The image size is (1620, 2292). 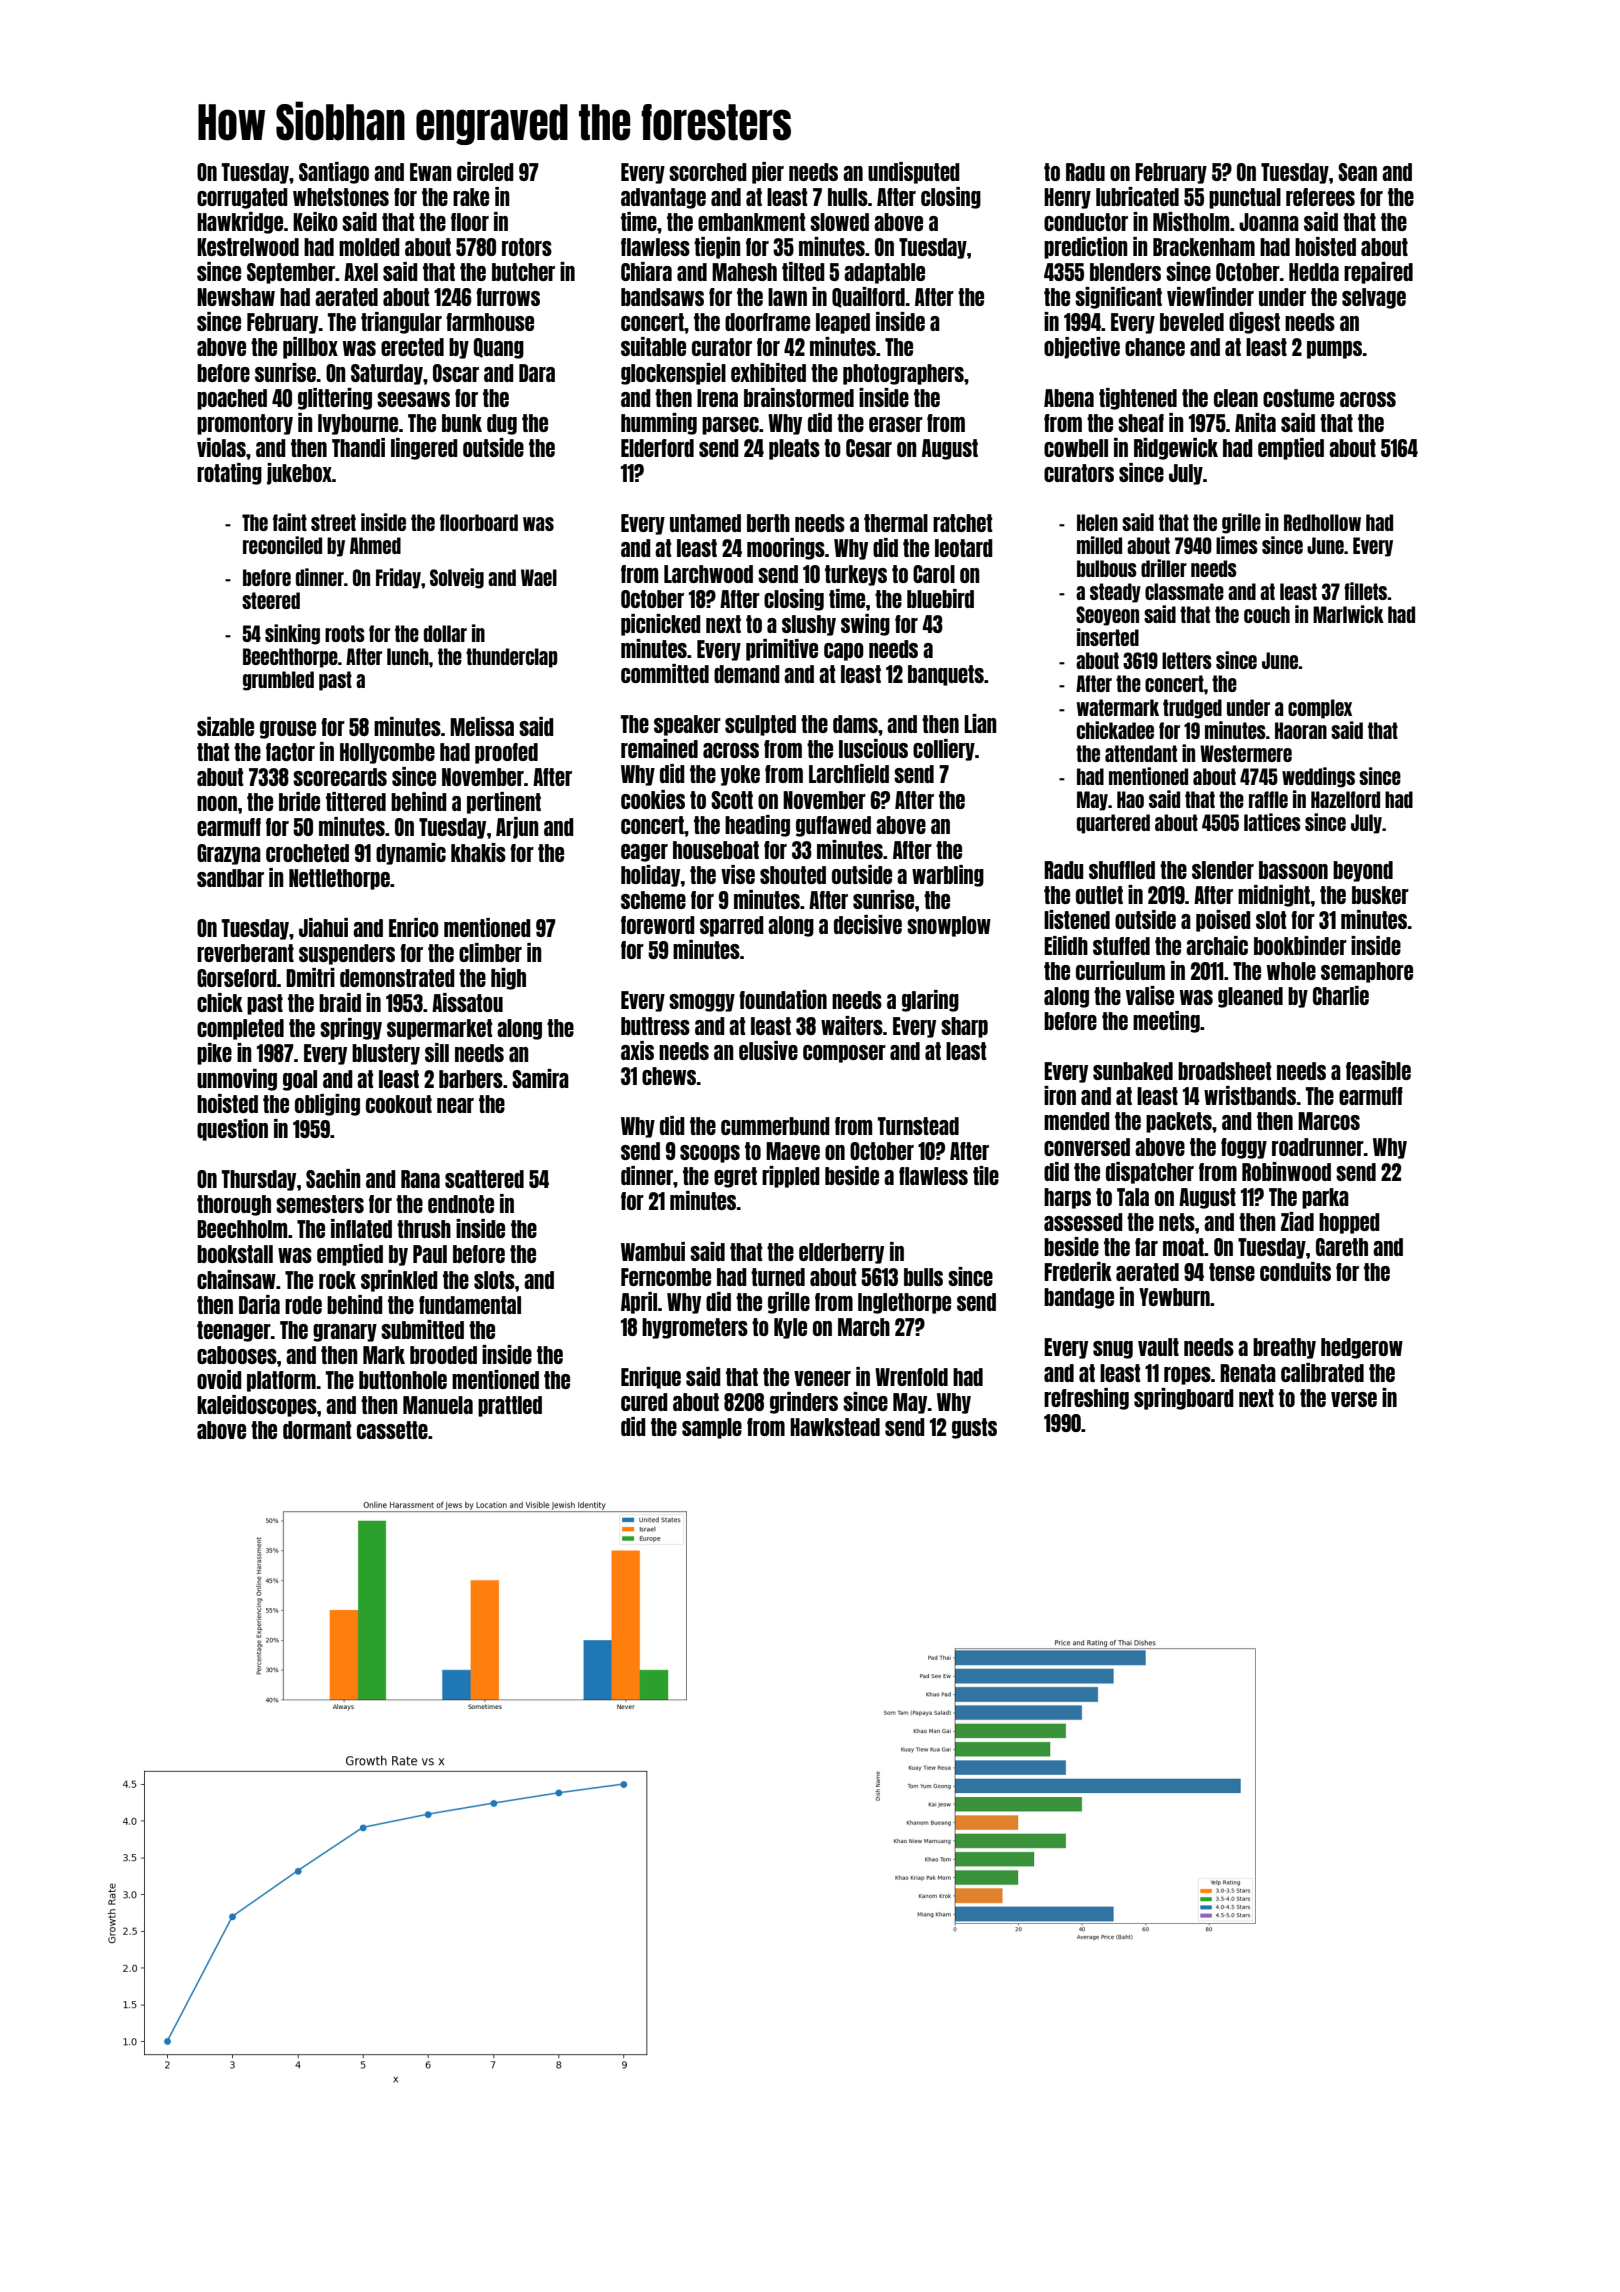 What do you see at coordinates (248, 247) in the image?
I see `Kestrelwood` at bounding box center [248, 247].
